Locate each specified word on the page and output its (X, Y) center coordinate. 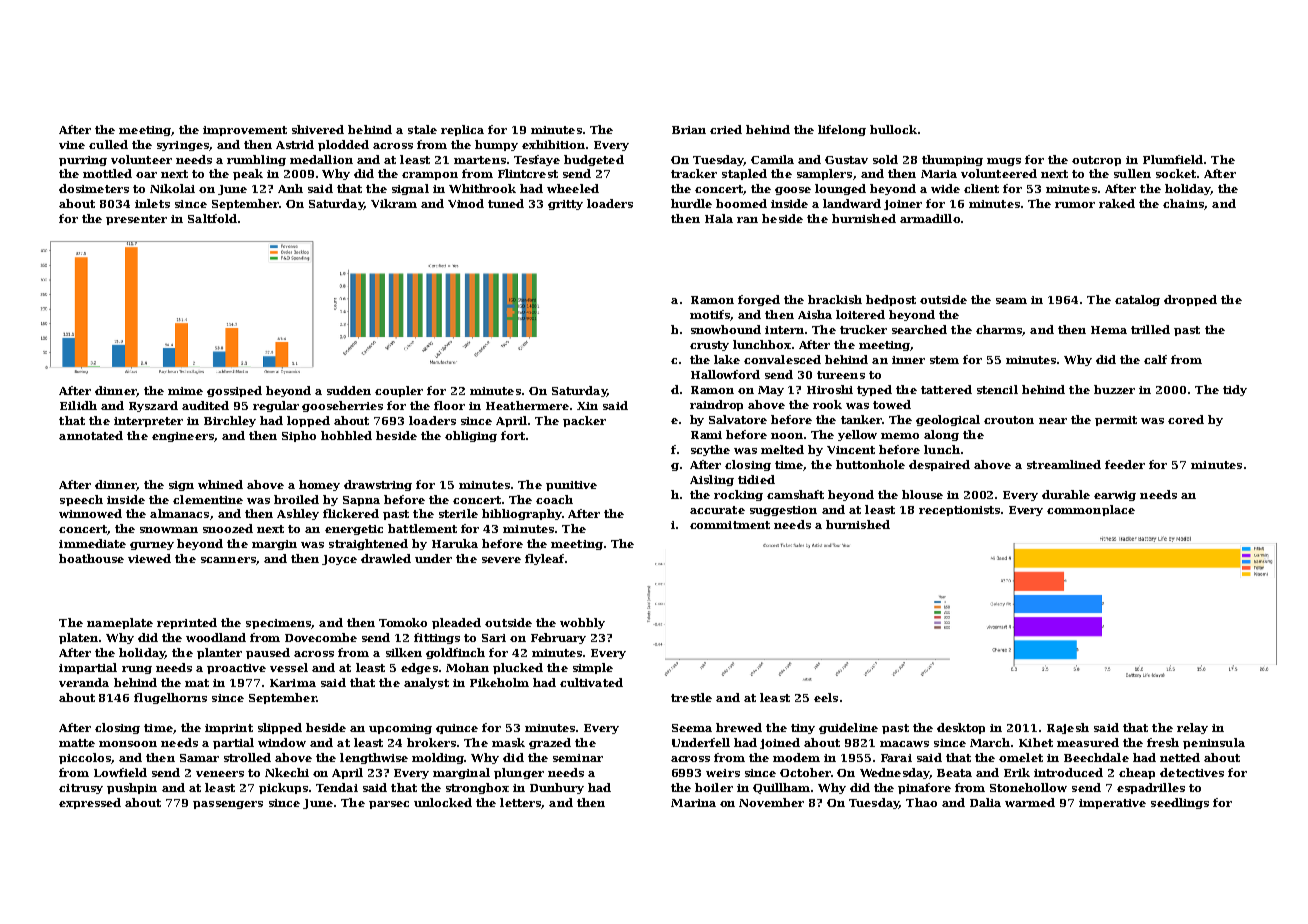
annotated (91, 435)
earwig (1115, 496)
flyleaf (544, 559)
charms (999, 329)
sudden (349, 390)
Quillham (782, 788)
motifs (710, 314)
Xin (587, 406)
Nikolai (172, 188)
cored (1186, 419)
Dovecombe (321, 637)
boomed (741, 203)
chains (1183, 203)
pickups (283, 788)
